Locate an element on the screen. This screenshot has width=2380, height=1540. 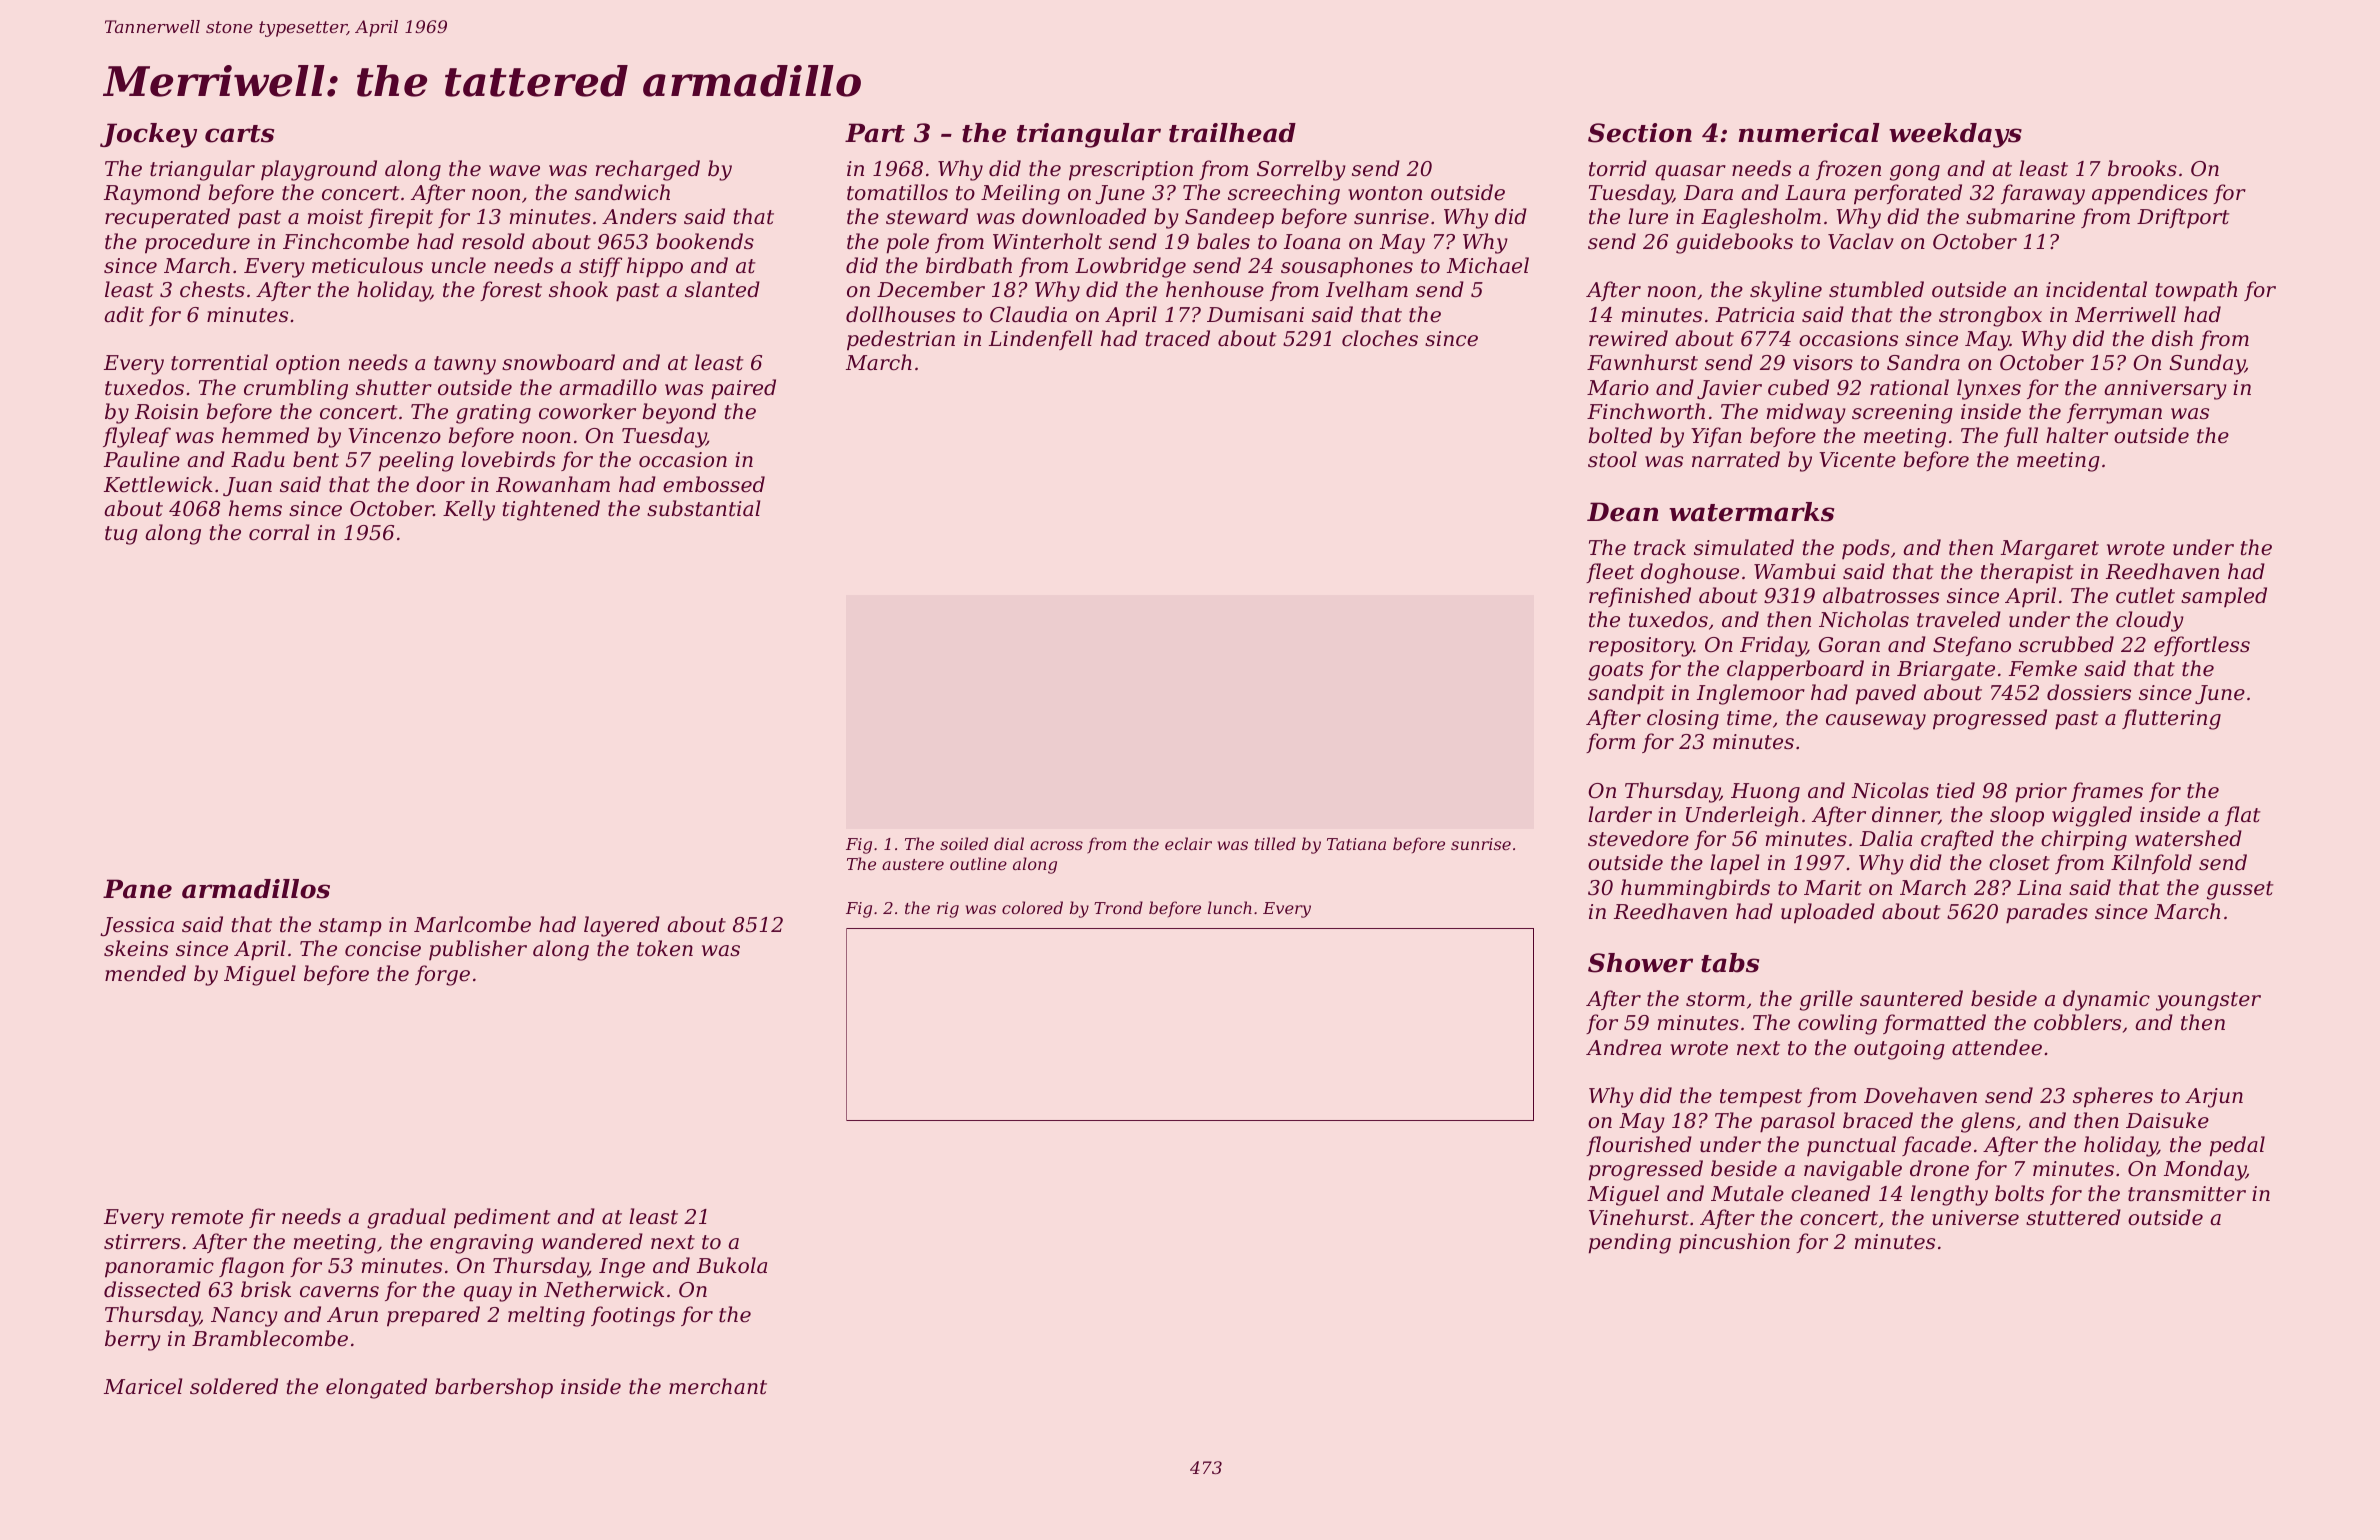
austere is located at coordinates (913, 864).
